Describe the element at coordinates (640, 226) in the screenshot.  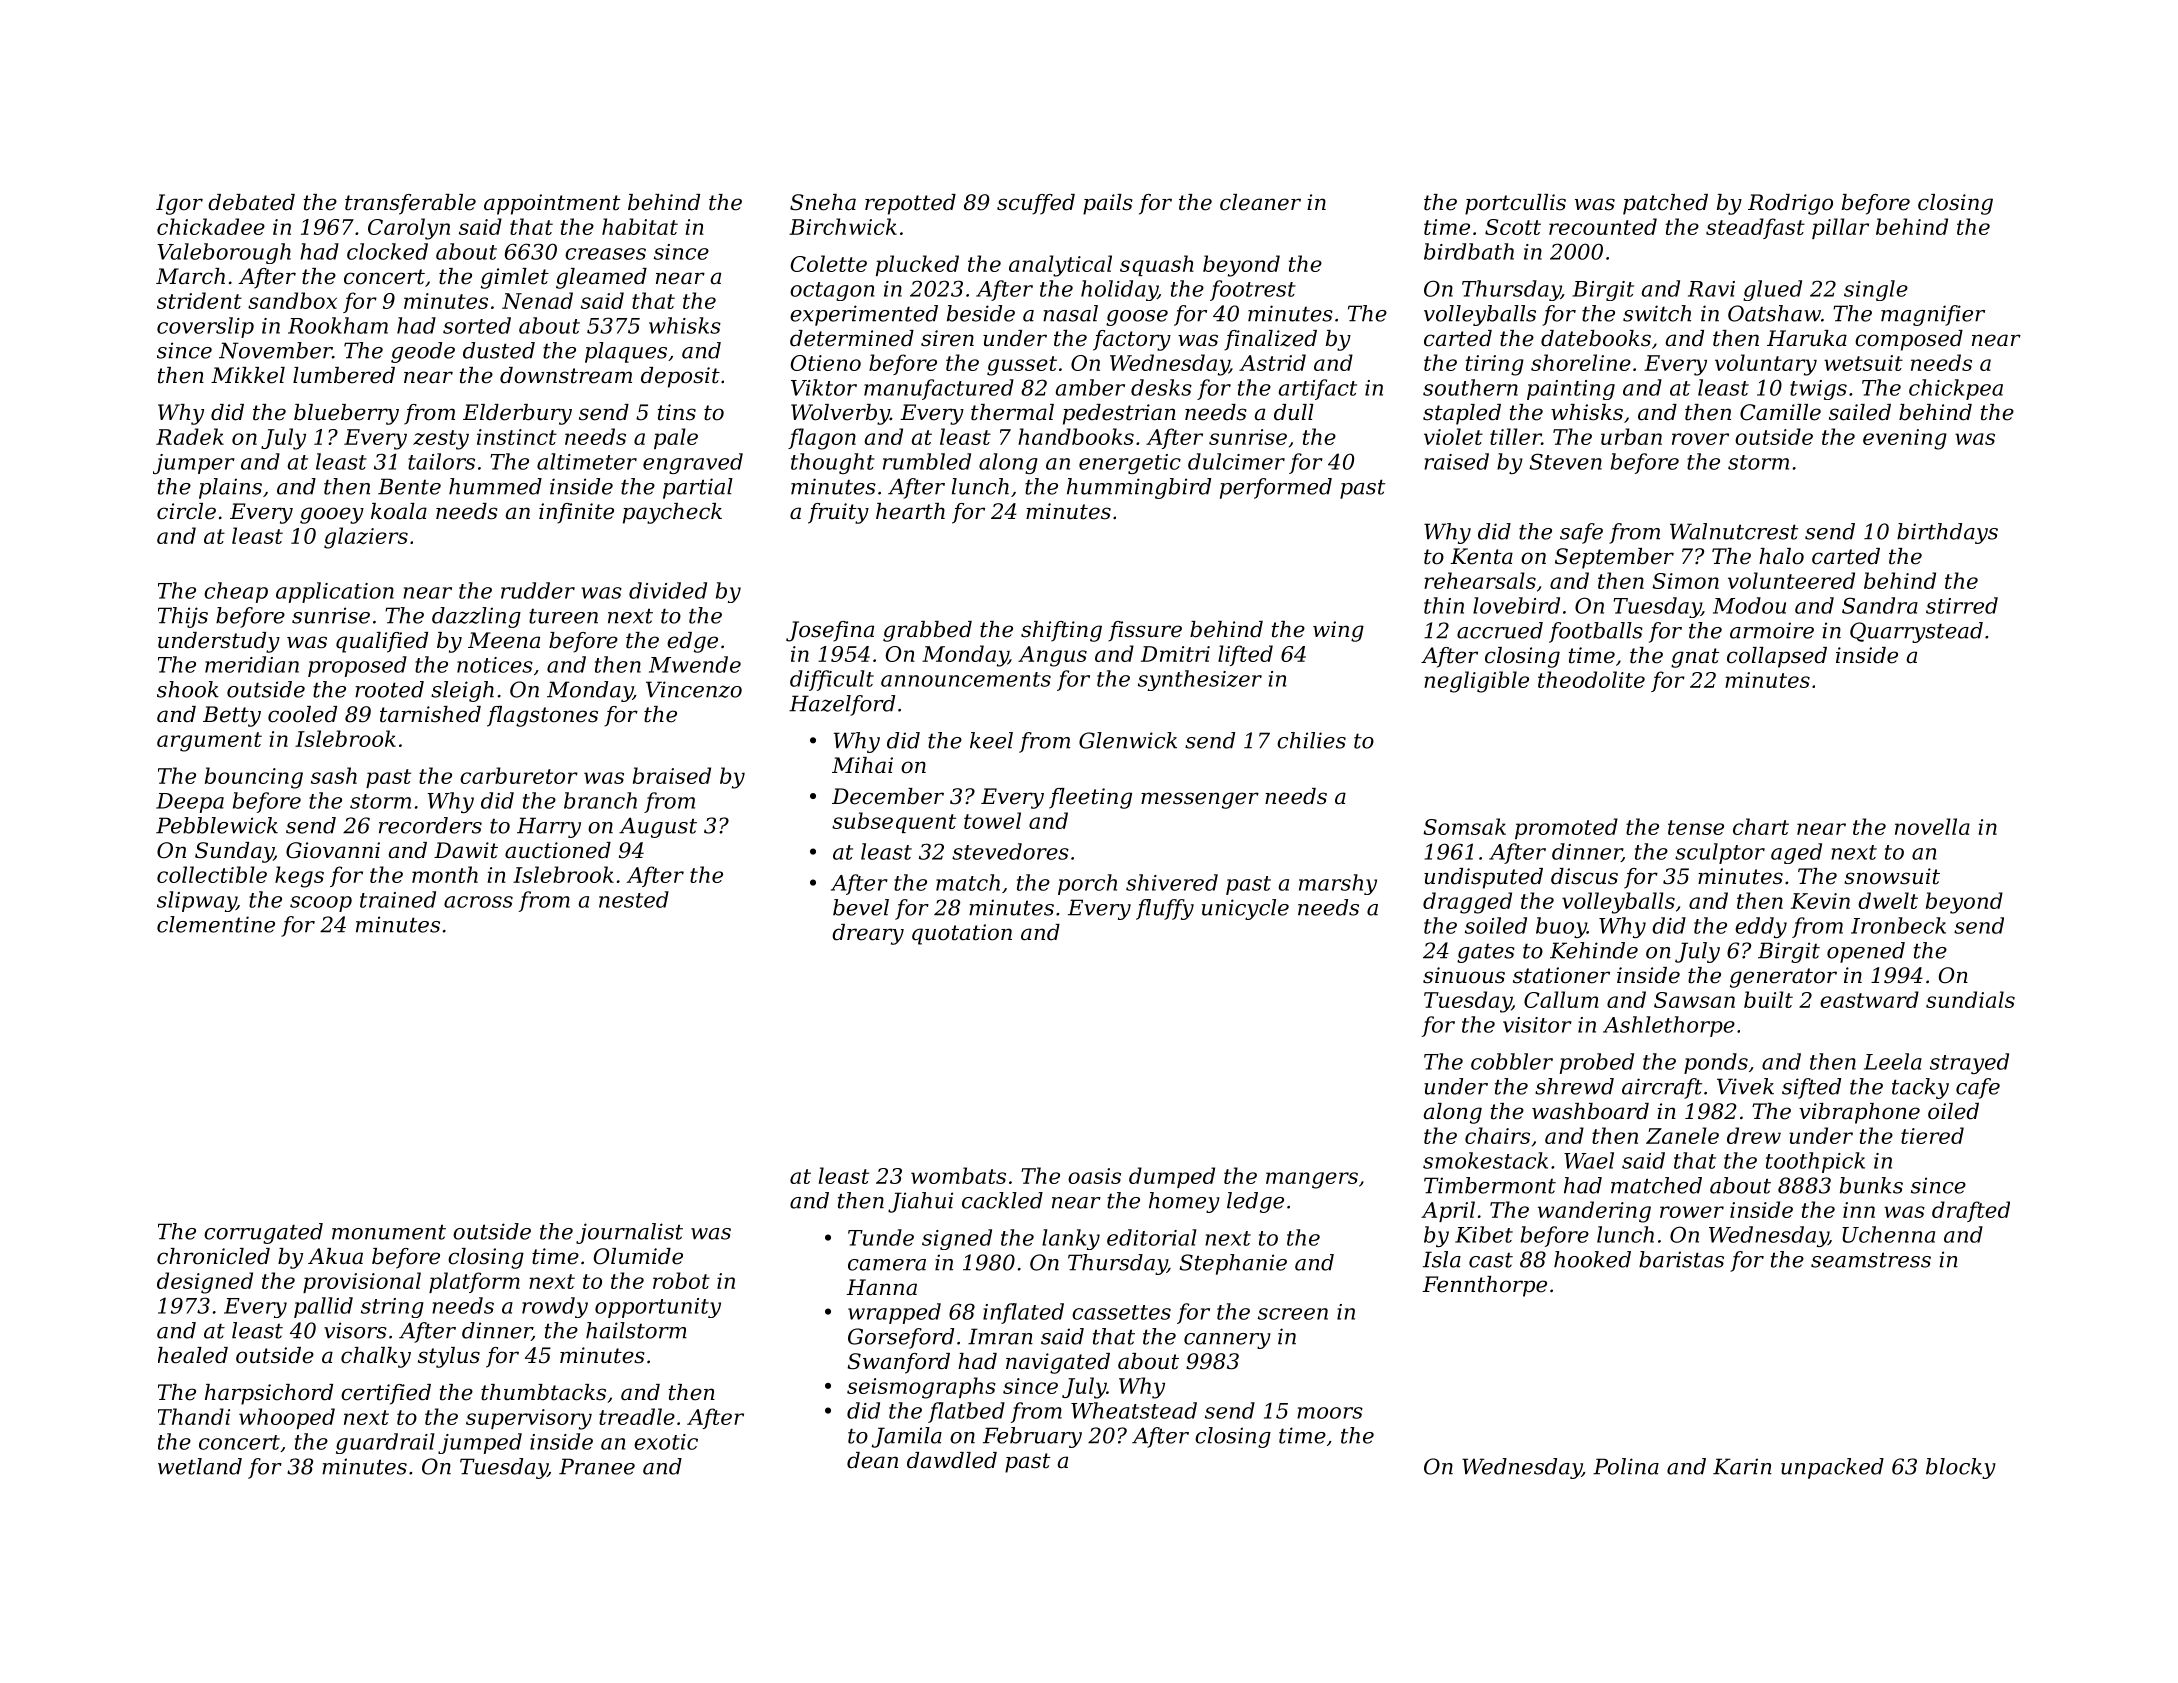
I see `habitat` at that location.
